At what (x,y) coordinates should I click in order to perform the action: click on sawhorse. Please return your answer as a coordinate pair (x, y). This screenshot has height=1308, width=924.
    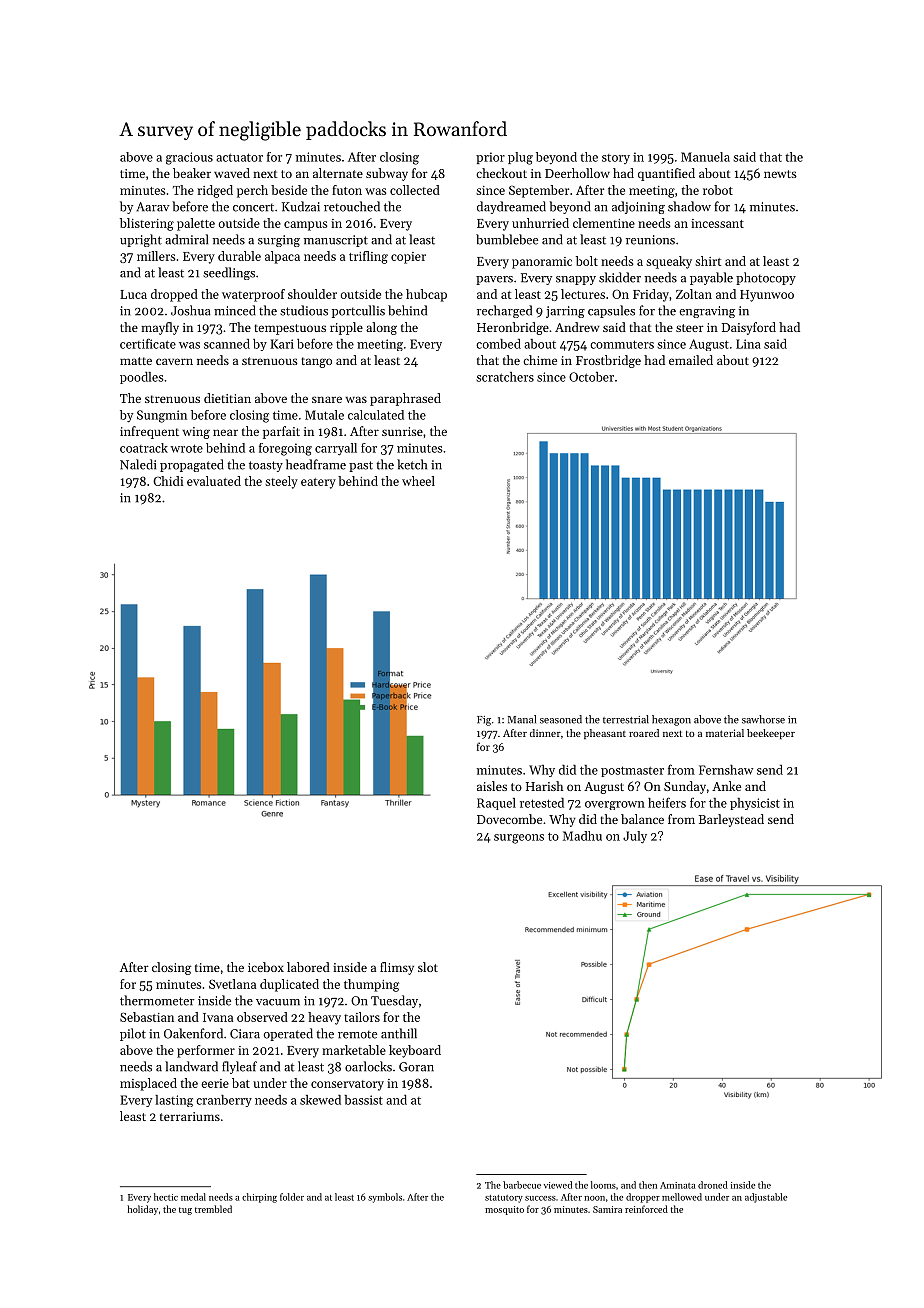
    Looking at the image, I should click on (763, 719).
